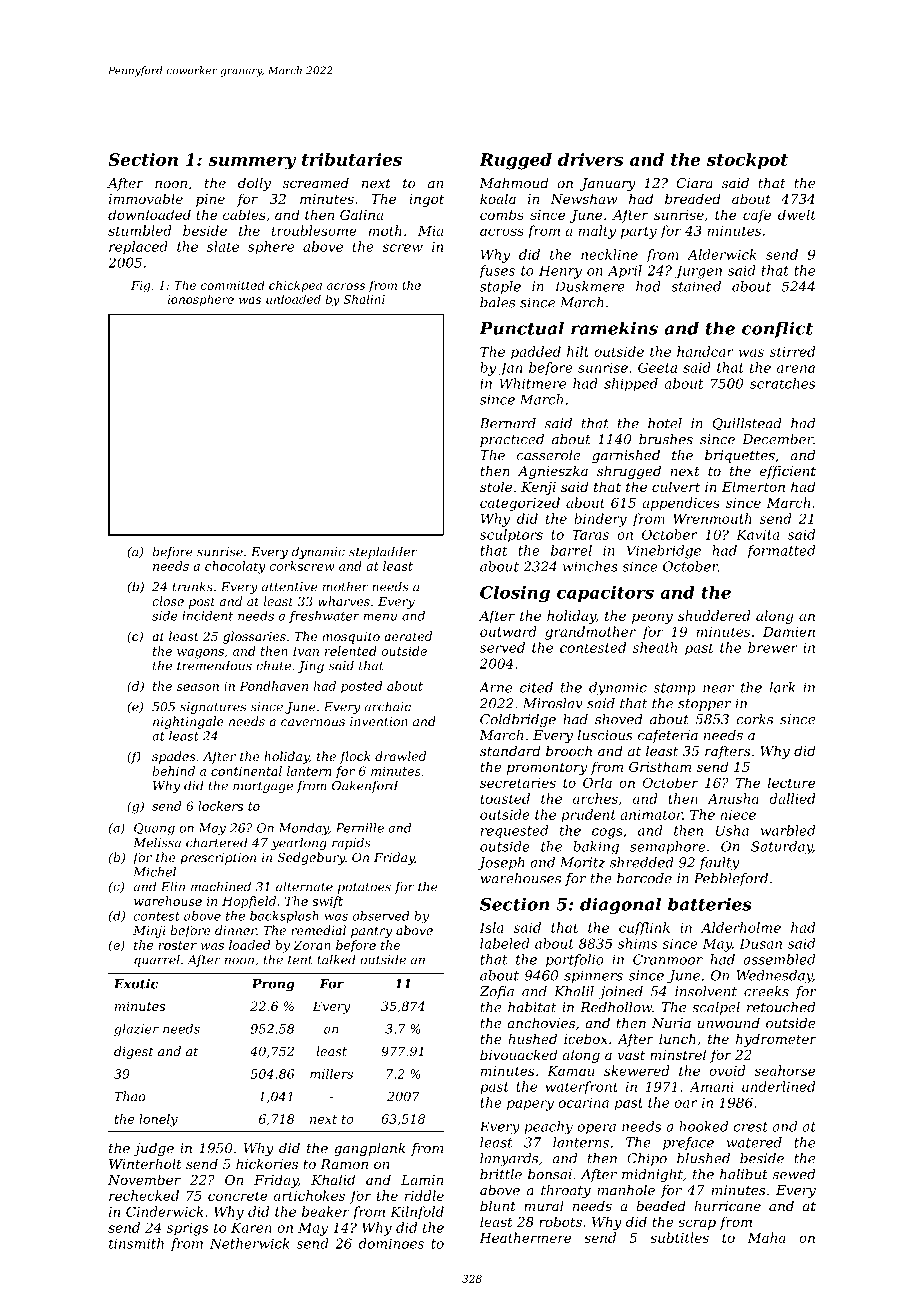  Describe the element at coordinates (352, 159) in the document. I see `tributaries` at that location.
